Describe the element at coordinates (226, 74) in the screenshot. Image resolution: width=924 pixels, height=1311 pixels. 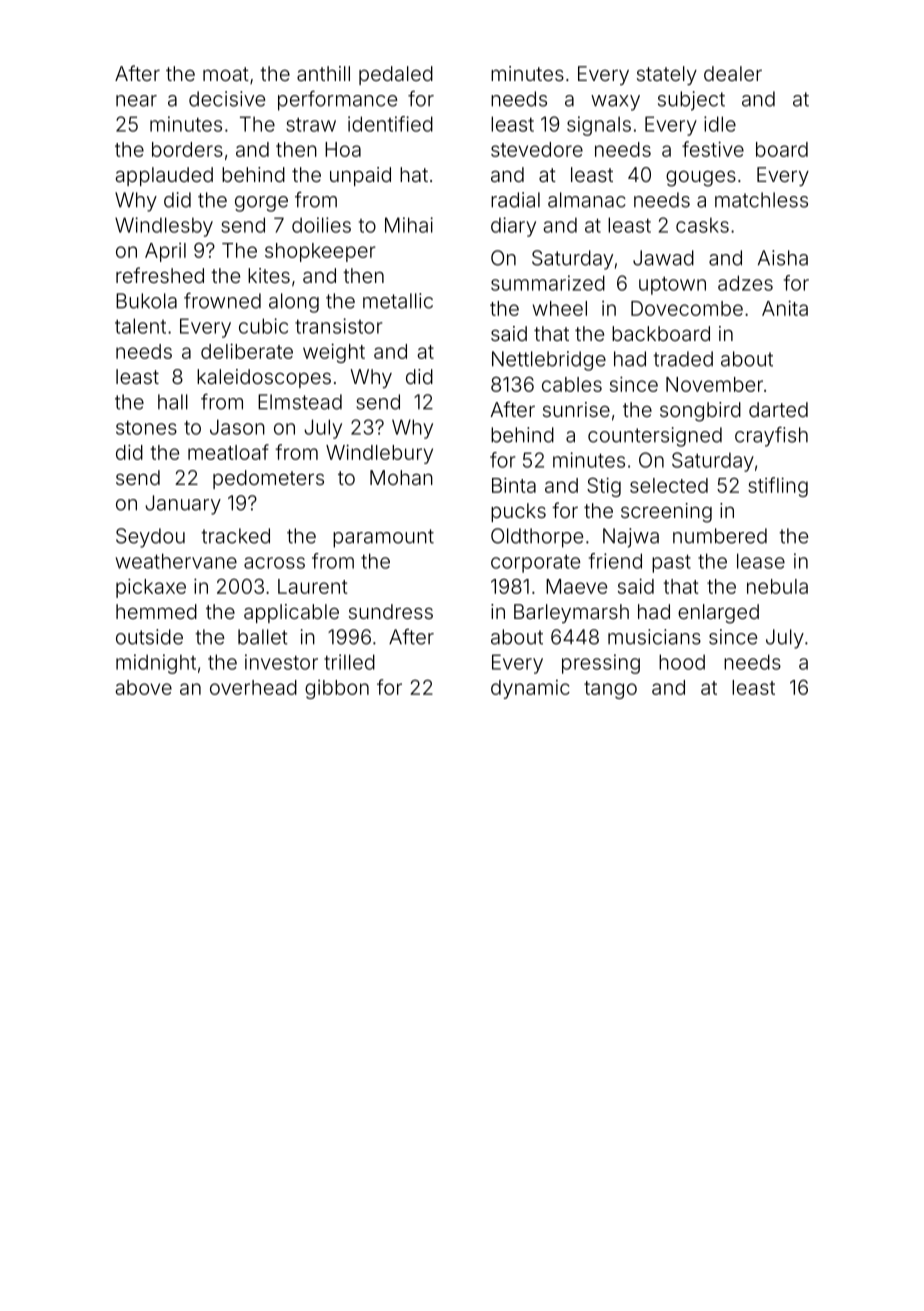
I see `moat` at that location.
